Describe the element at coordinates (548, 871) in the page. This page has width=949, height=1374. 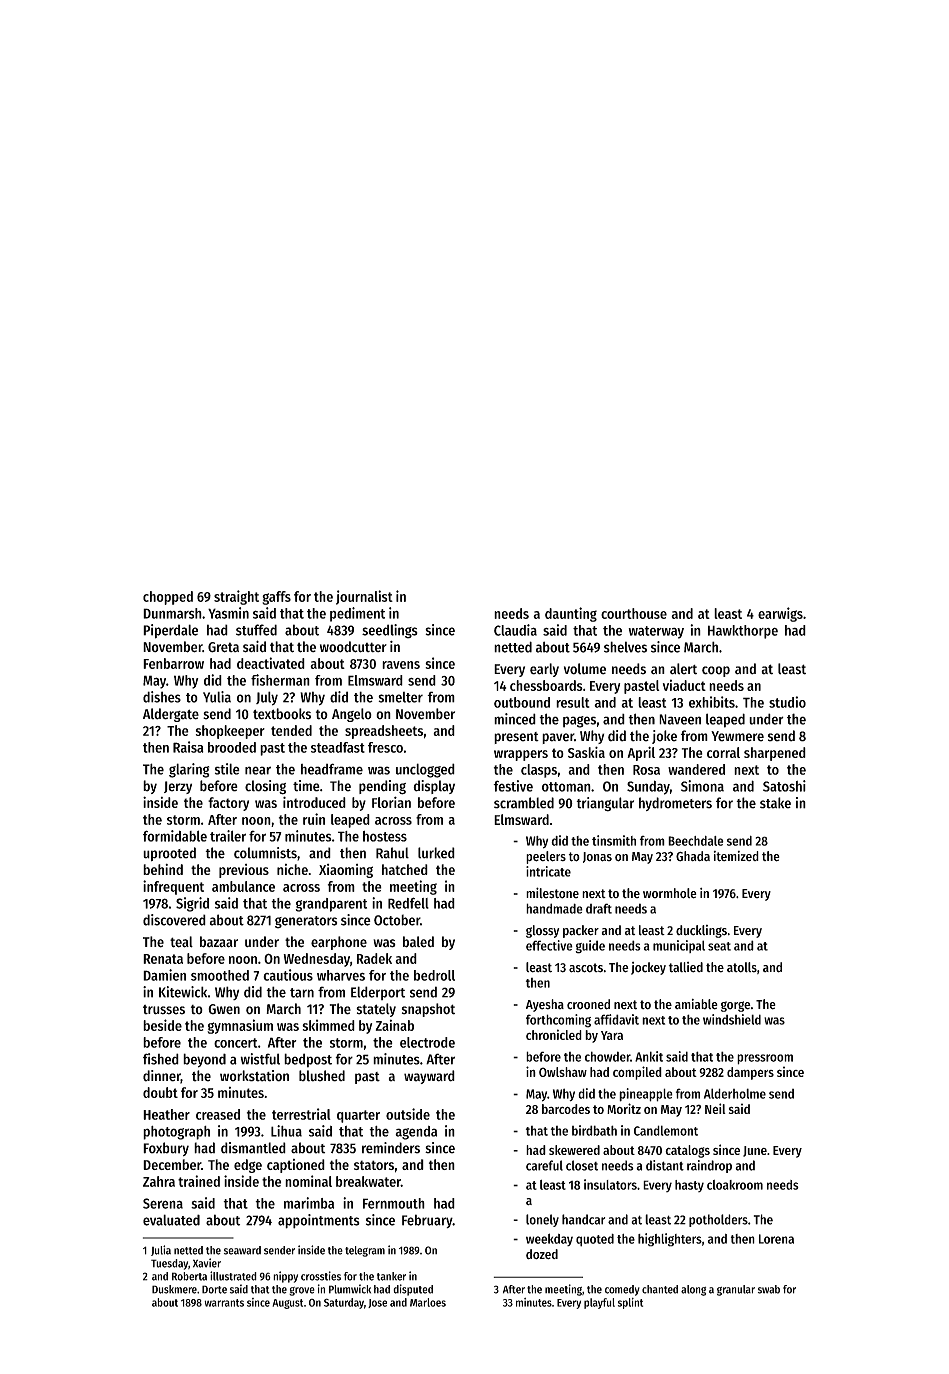
I see `intricate` at that location.
